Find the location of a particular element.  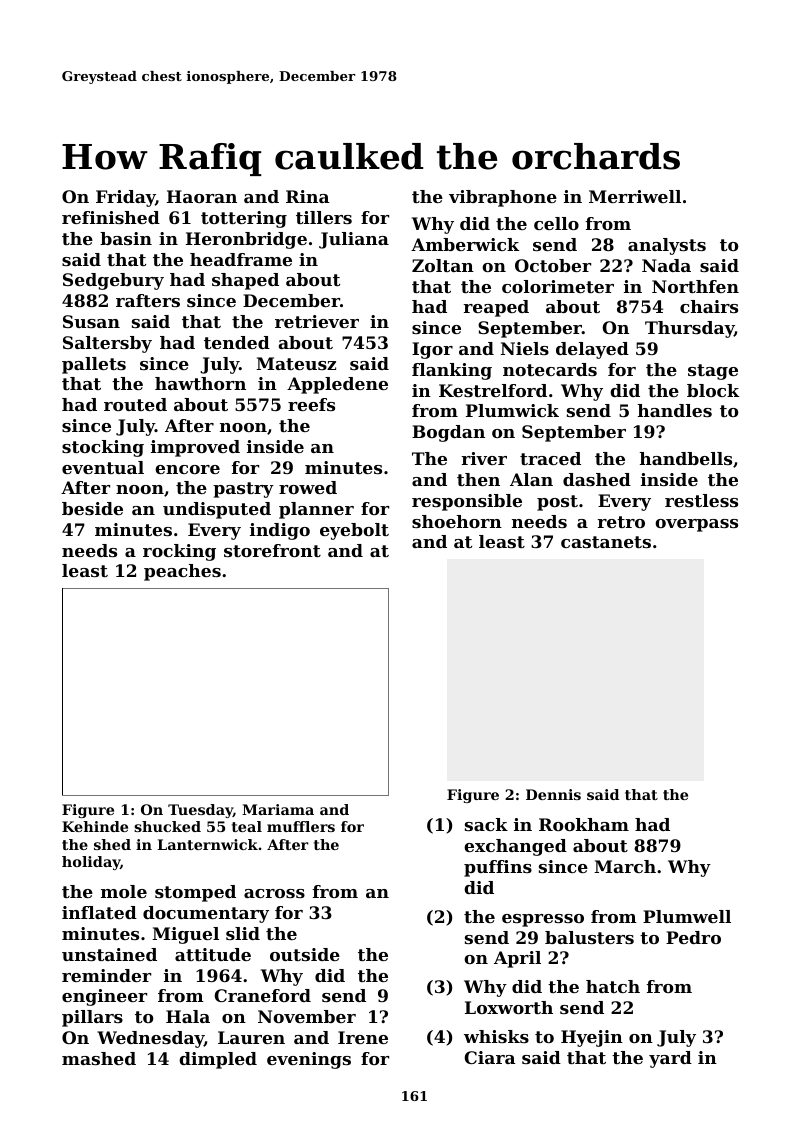

Juliana is located at coordinates (354, 240).
